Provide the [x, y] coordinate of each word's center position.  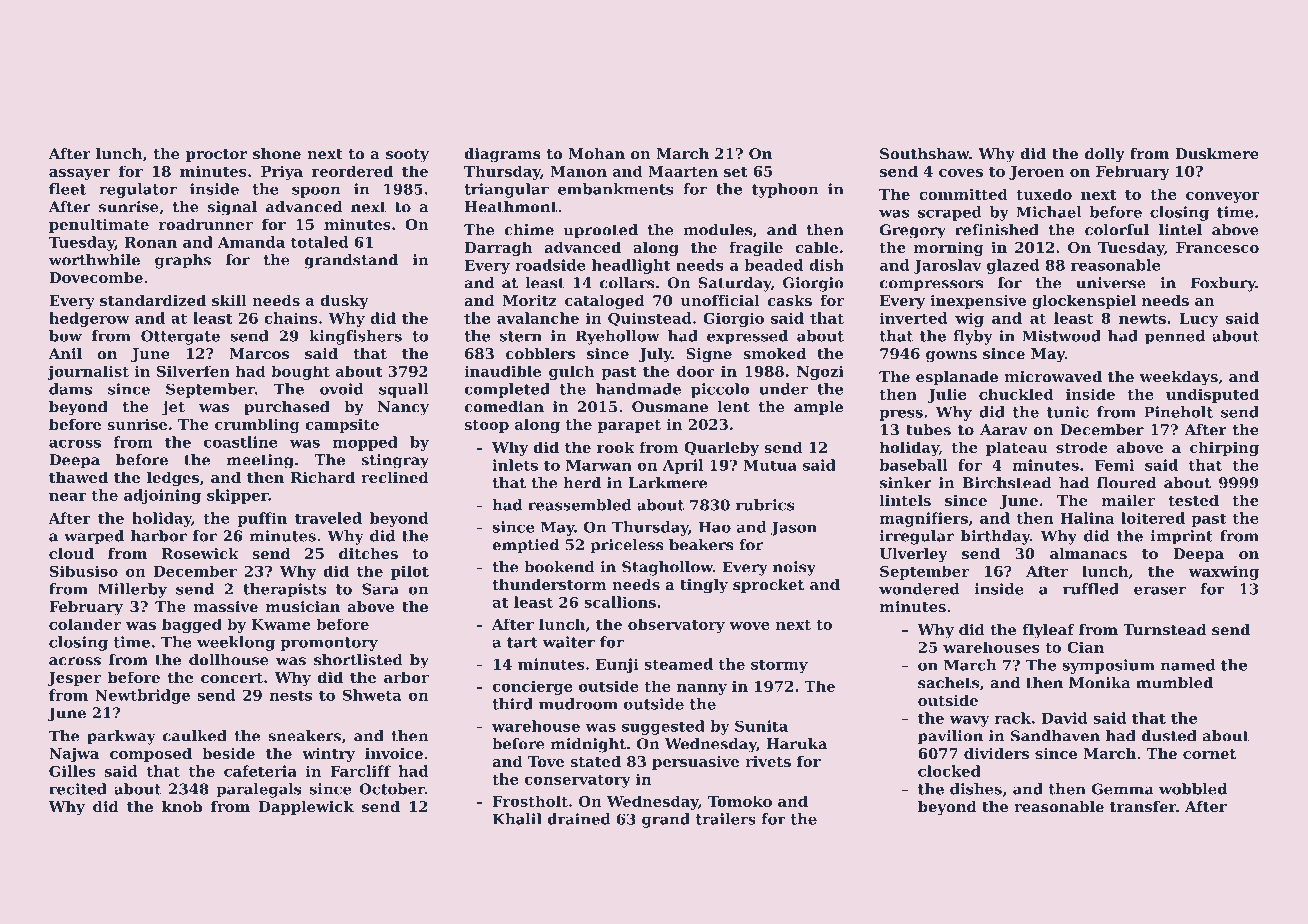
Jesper [74, 679]
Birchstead [1007, 483]
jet [173, 408]
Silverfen [193, 371]
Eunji [617, 665]
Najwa [74, 755]
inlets [515, 465]
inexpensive [978, 302]
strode [1082, 447]
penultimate [99, 225]
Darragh [498, 248]
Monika [1100, 683]
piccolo [720, 390]
